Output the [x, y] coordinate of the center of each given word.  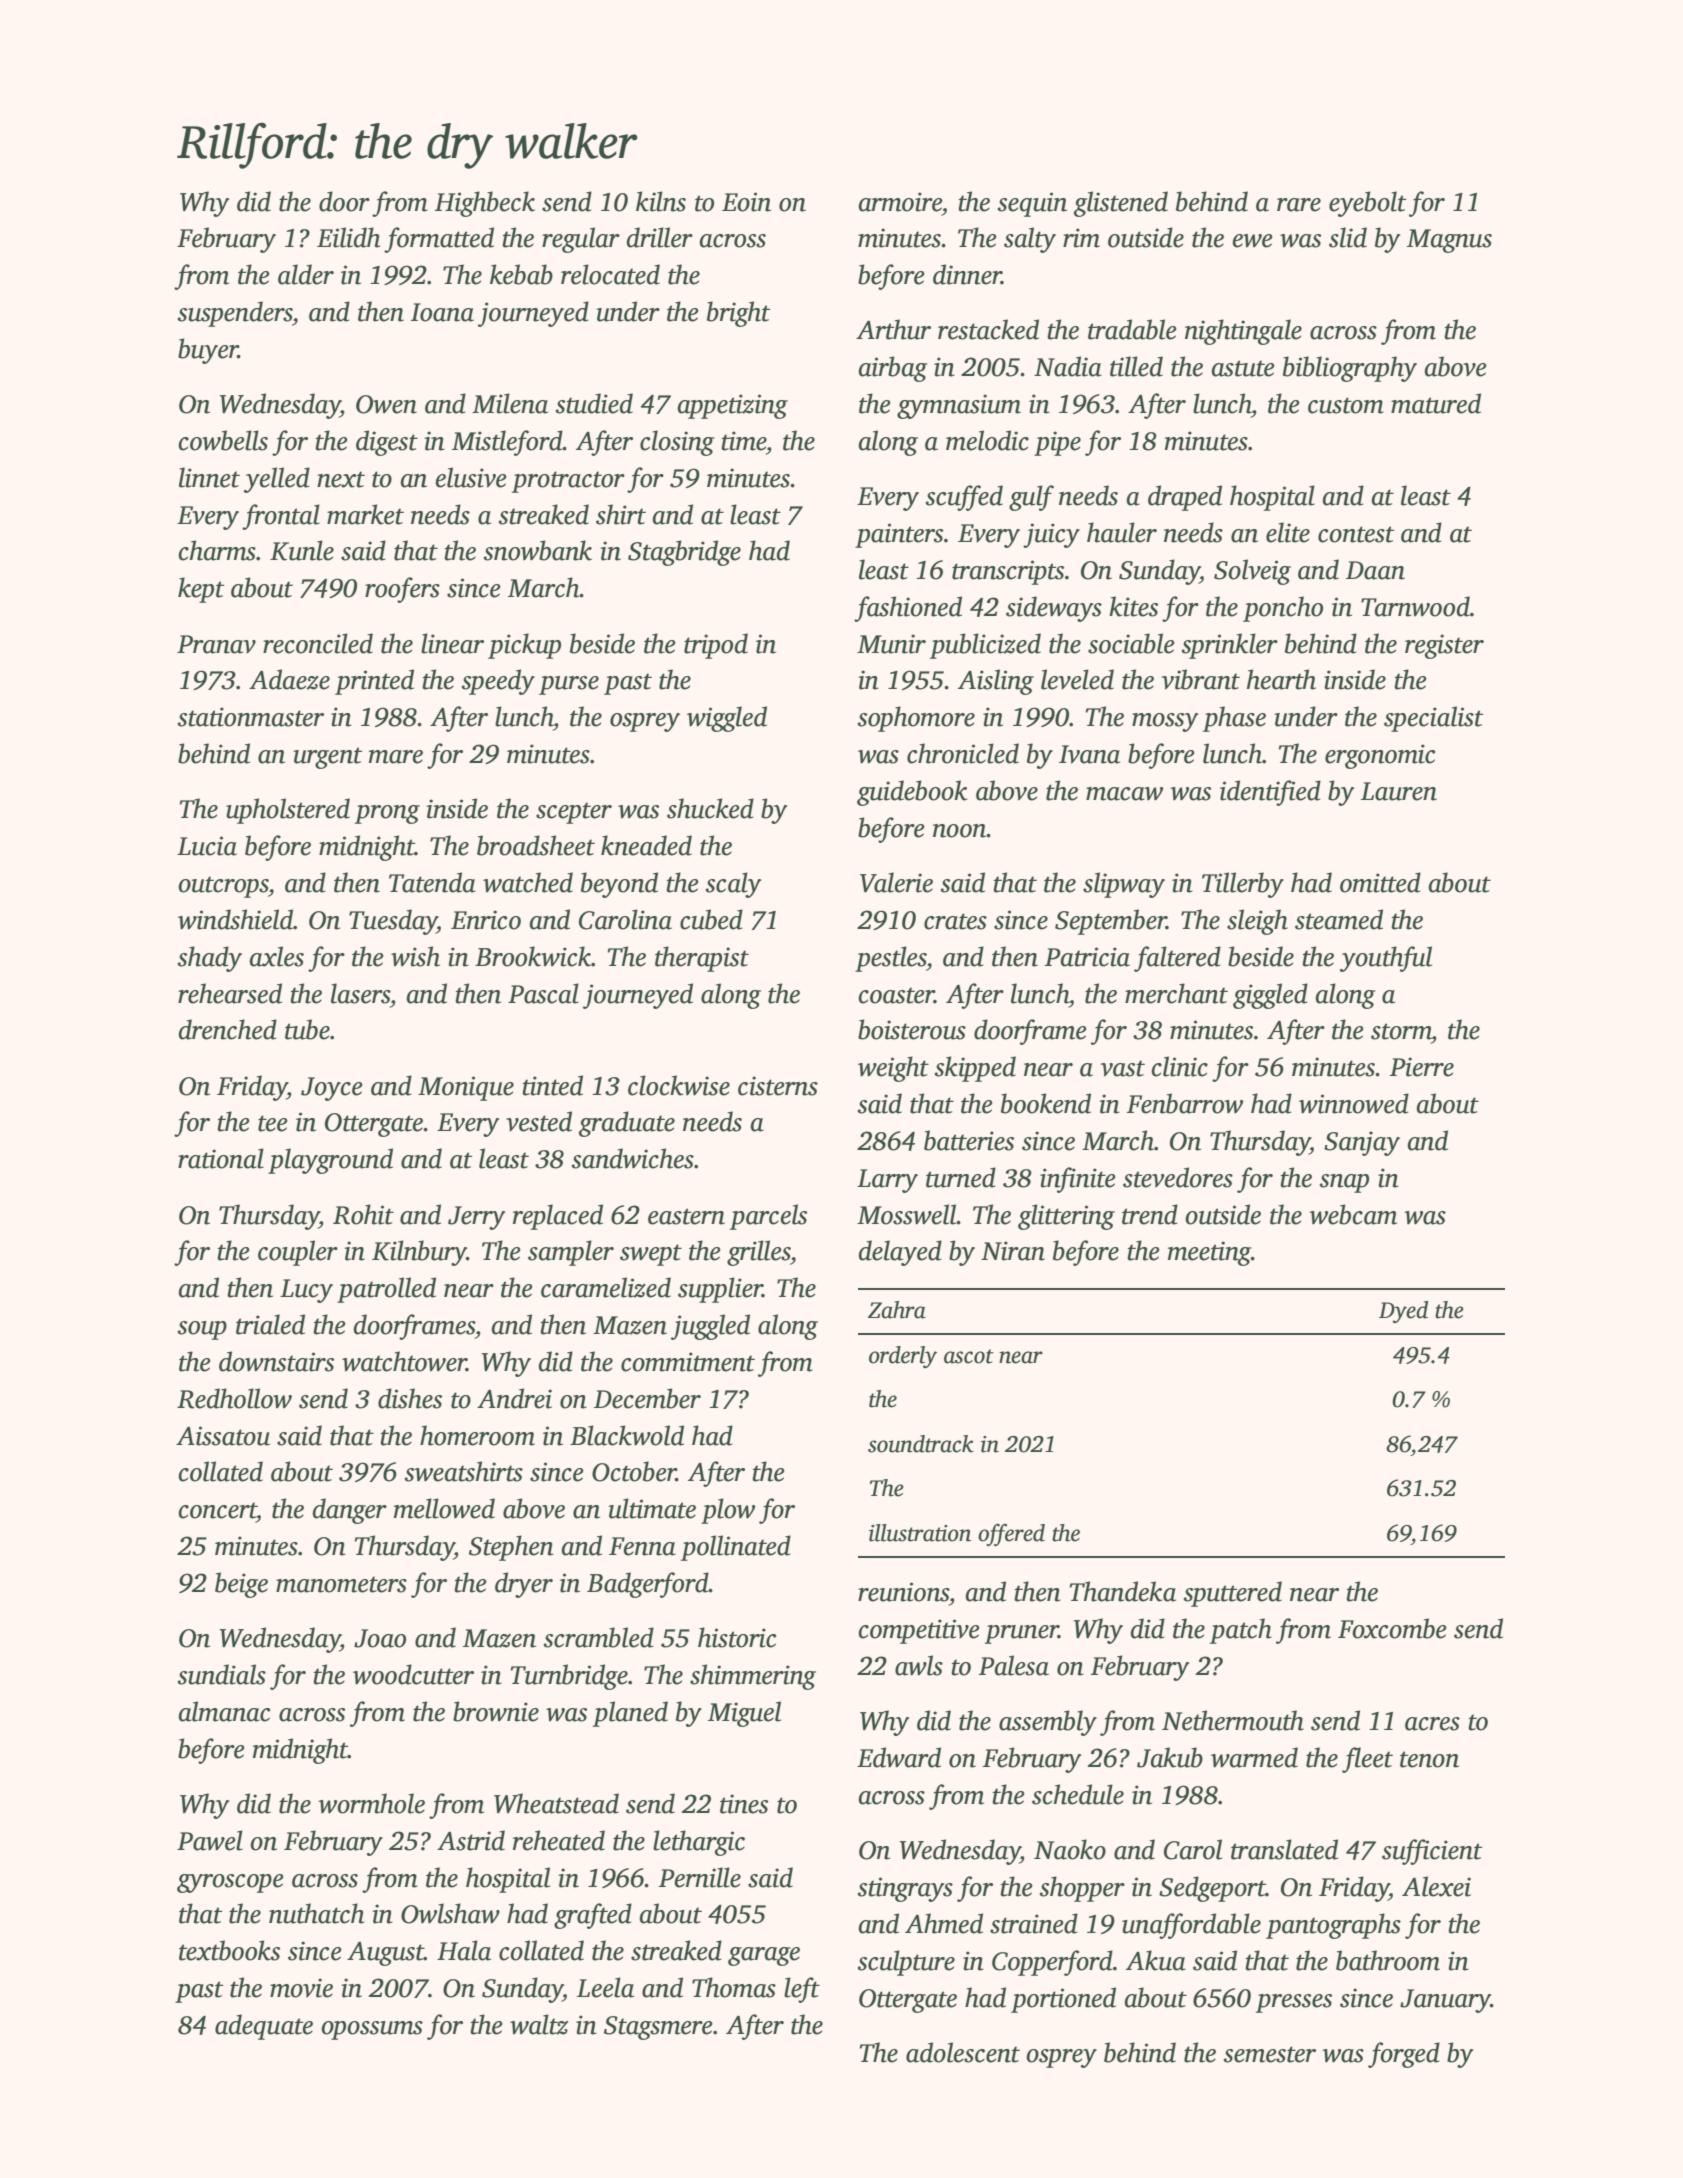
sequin [1032, 204]
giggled [1270, 996]
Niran [1013, 1251]
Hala [464, 1950]
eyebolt [1367, 204]
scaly [733, 885]
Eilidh [348, 237]
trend [1150, 1214]
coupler [298, 1253]
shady [210, 959]
